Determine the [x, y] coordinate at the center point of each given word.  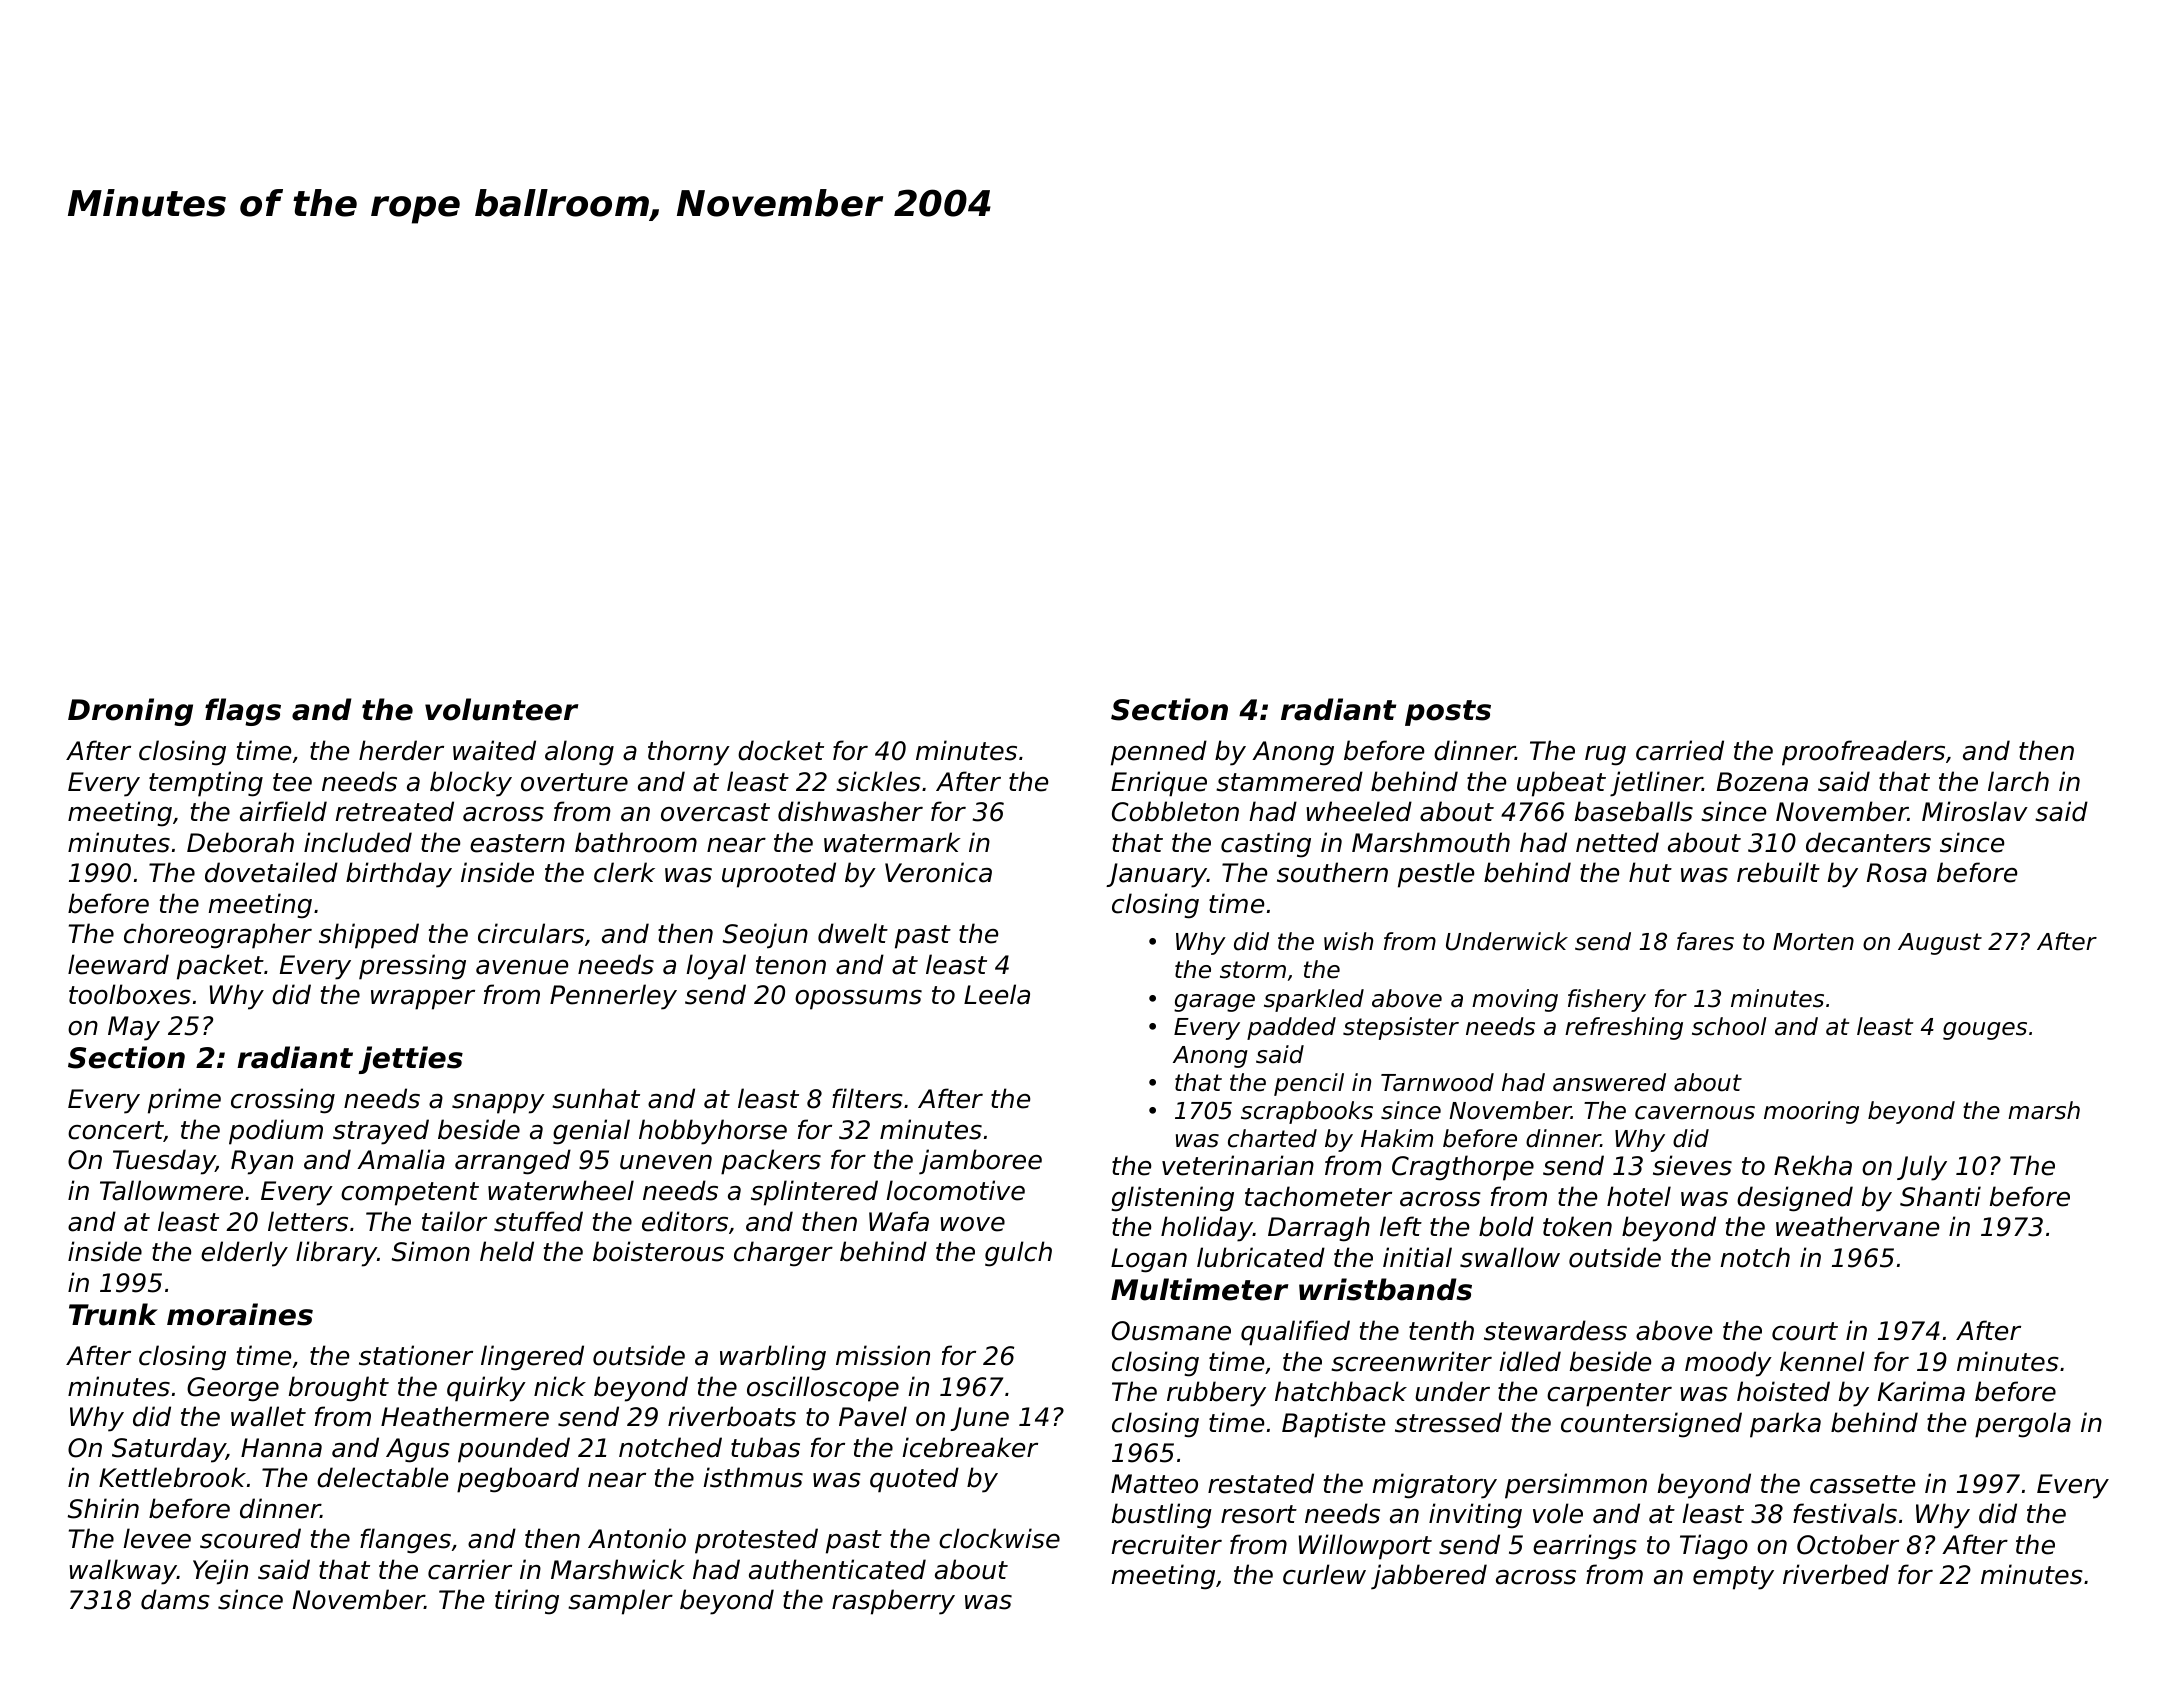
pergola [2023, 1425]
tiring [527, 1602]
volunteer [501, 709]
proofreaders [1863, 753]
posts [1448, 713]
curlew [1324, 1574]
